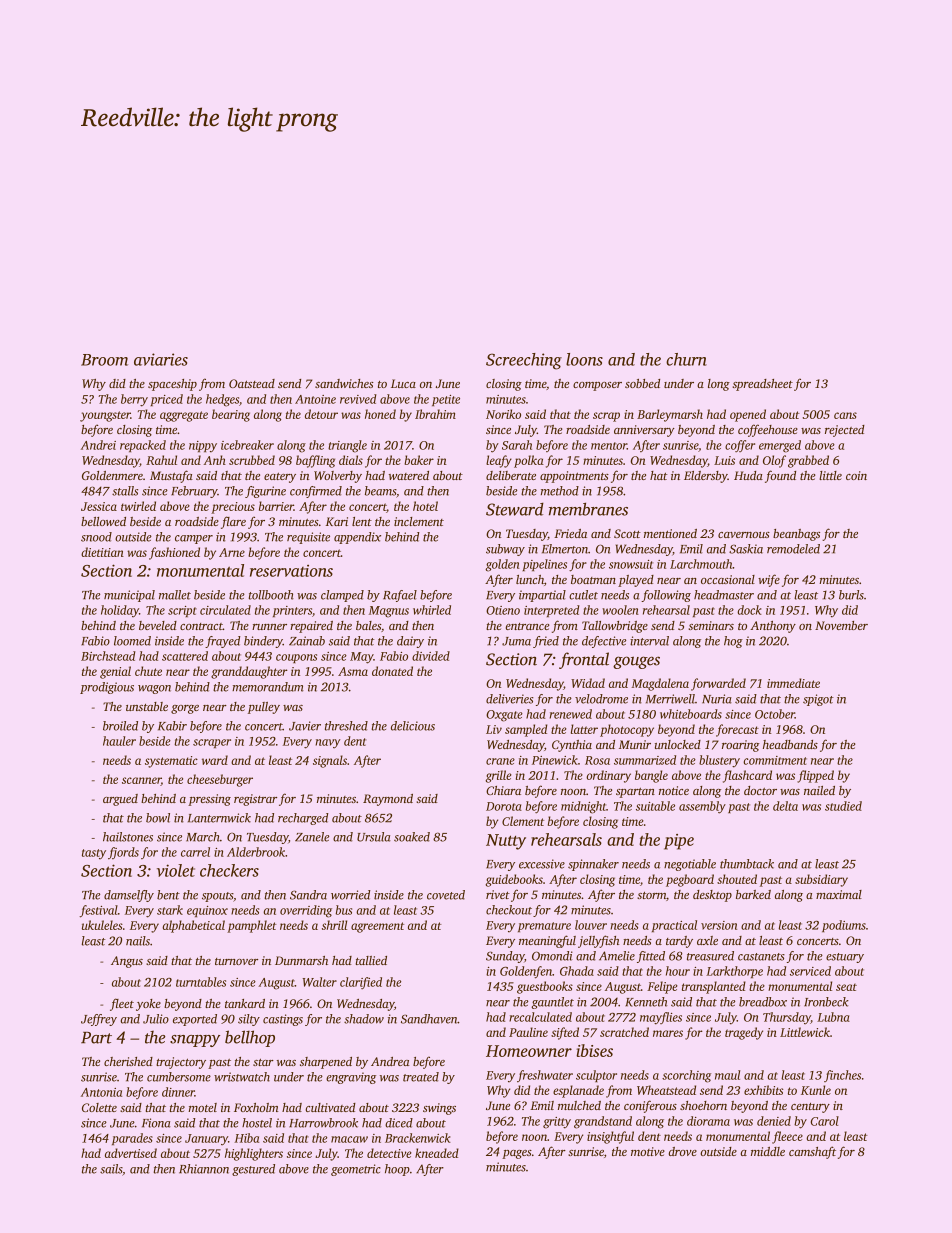 This document has height=1233, width=952. Describe the element at coordinates (851, 595) in the document. I see `burls` at that location.
